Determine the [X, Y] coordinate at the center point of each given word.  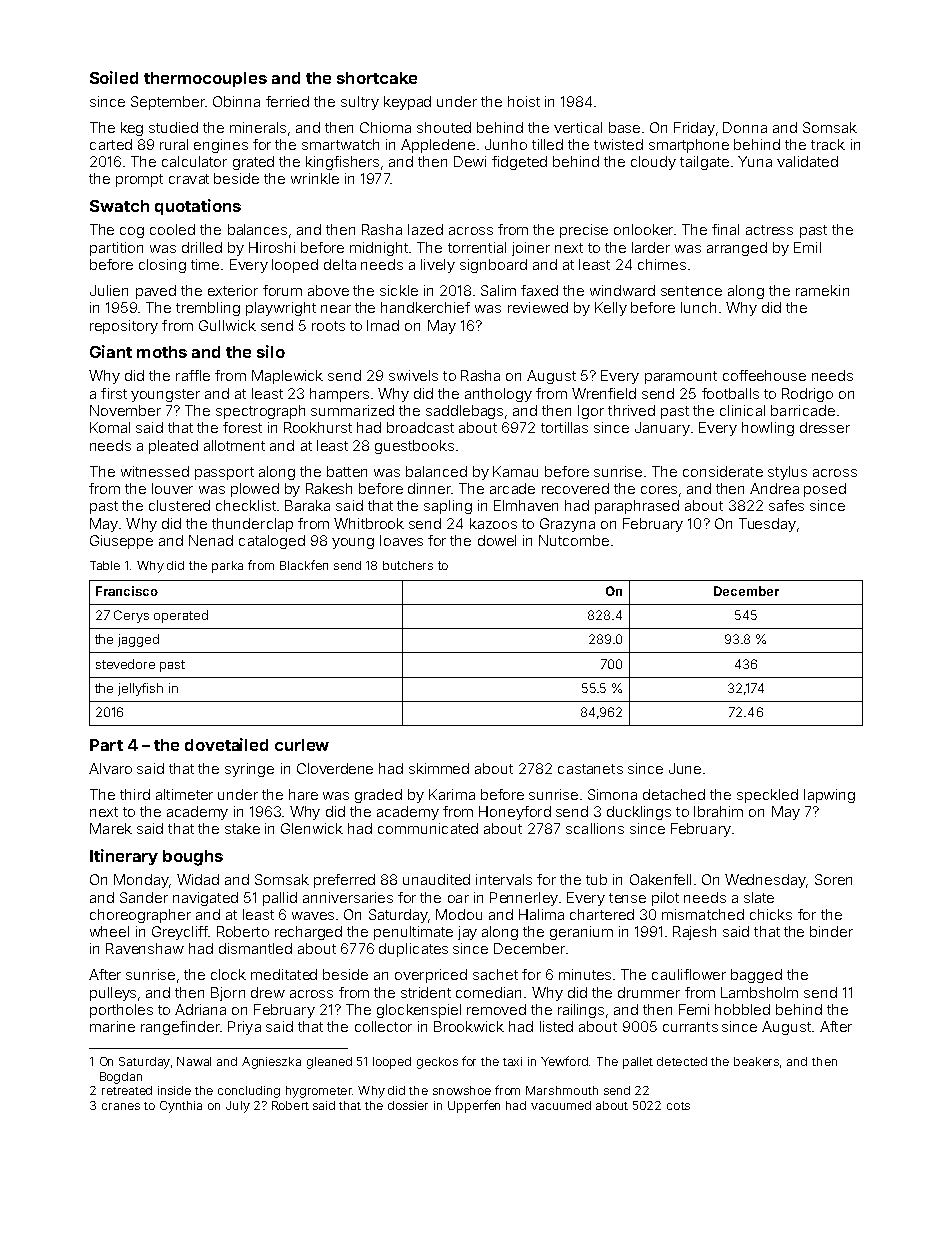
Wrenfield [604, 393]
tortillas [564, 427]
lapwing [829, 796]
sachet [495, 974]
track [828, 144]
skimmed [439, 768]
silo [271, 351]
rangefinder [180, 1028]
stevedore [125, 664]
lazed [425, 229]
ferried [287, 101]
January [662, 429]
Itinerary [124, 857]
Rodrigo [807, 395]
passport [224, 473]
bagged [756, 976]
